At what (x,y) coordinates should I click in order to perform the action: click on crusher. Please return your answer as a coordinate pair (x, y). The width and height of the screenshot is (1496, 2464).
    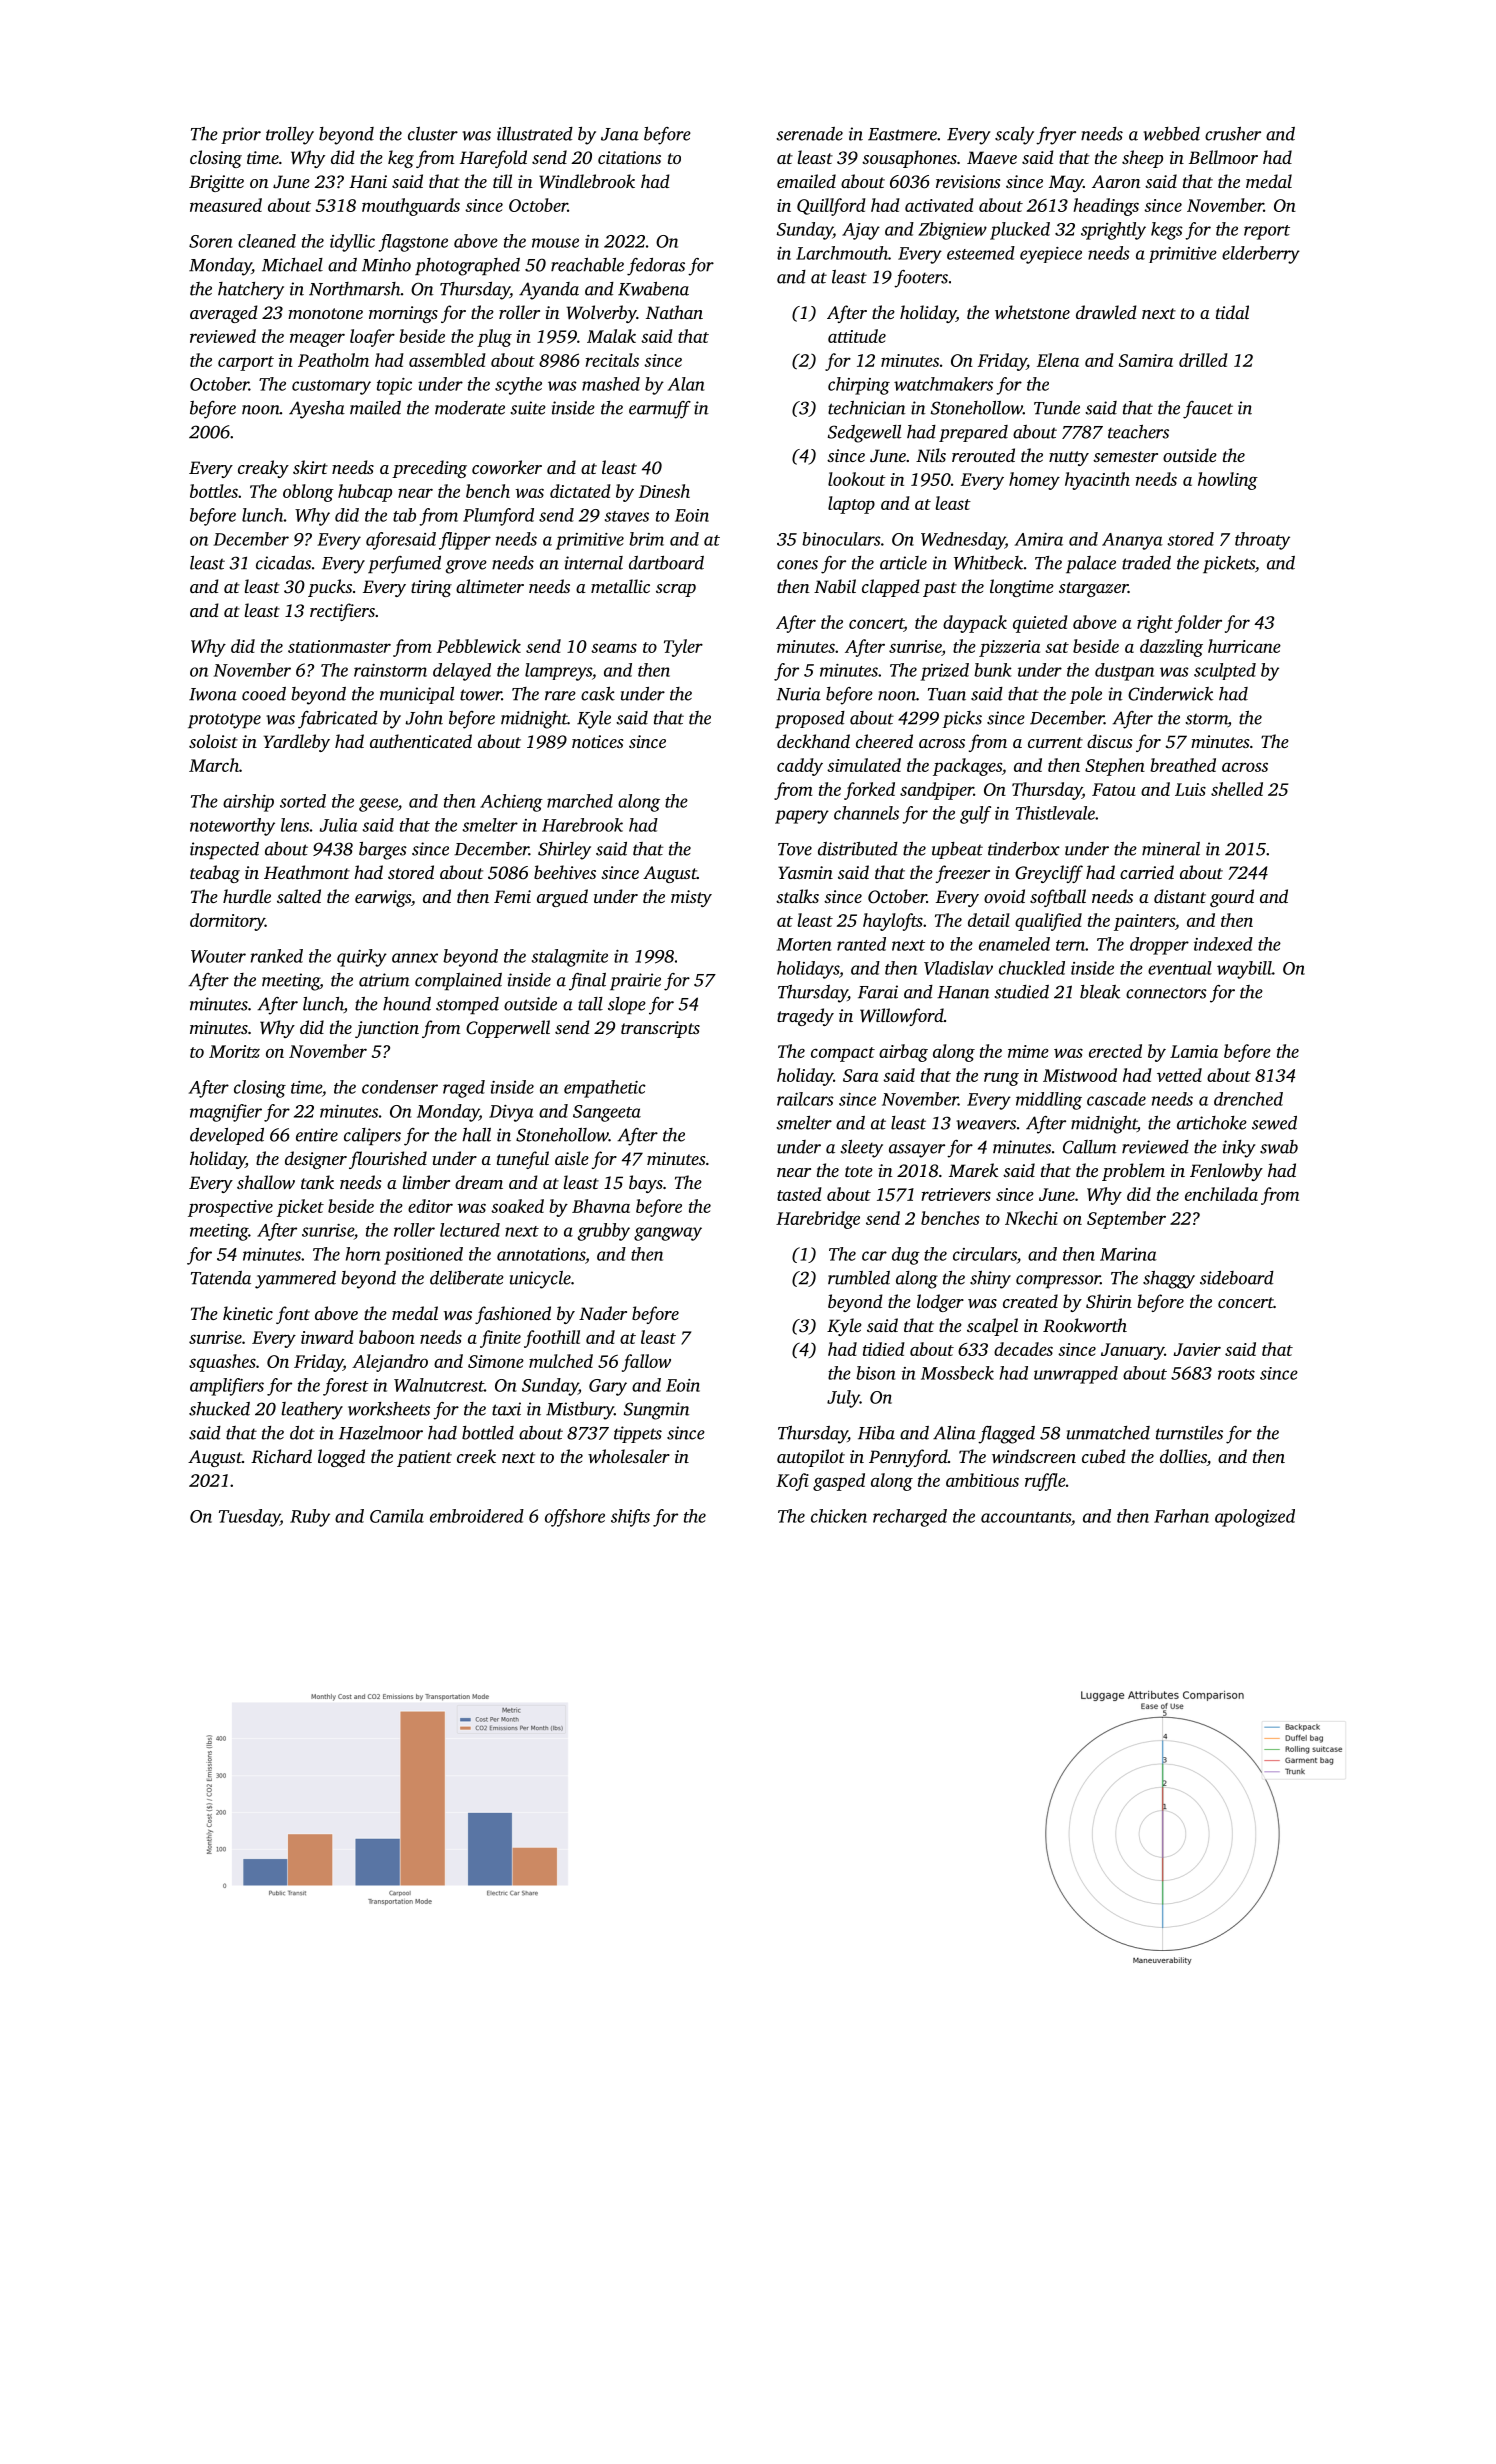
    Looking at the image, I should click on (1233, 134).
